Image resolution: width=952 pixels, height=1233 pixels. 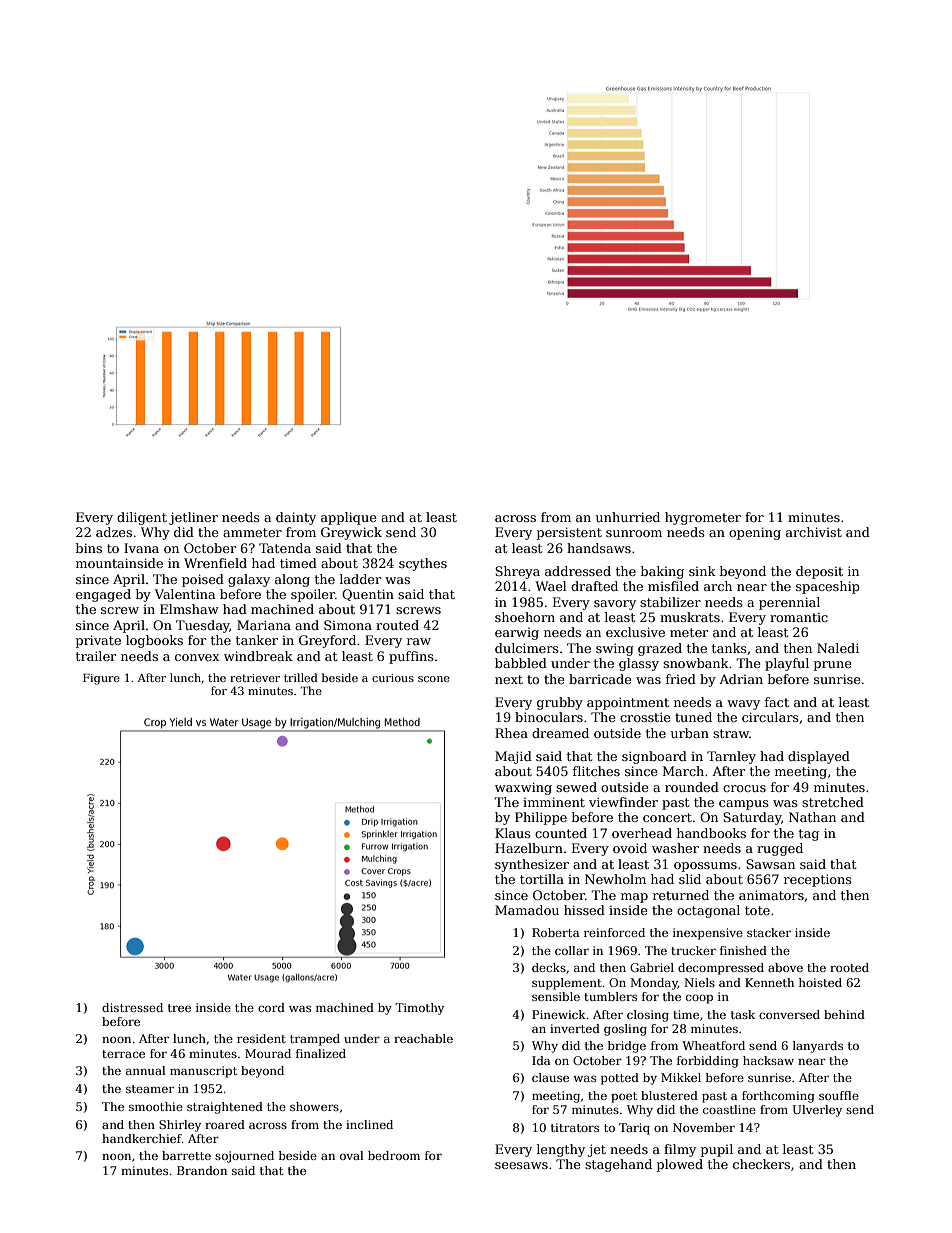 What do you see at coordinates (423, 564) in the image?
I see `scythes` at bounding box center [423, 564].
